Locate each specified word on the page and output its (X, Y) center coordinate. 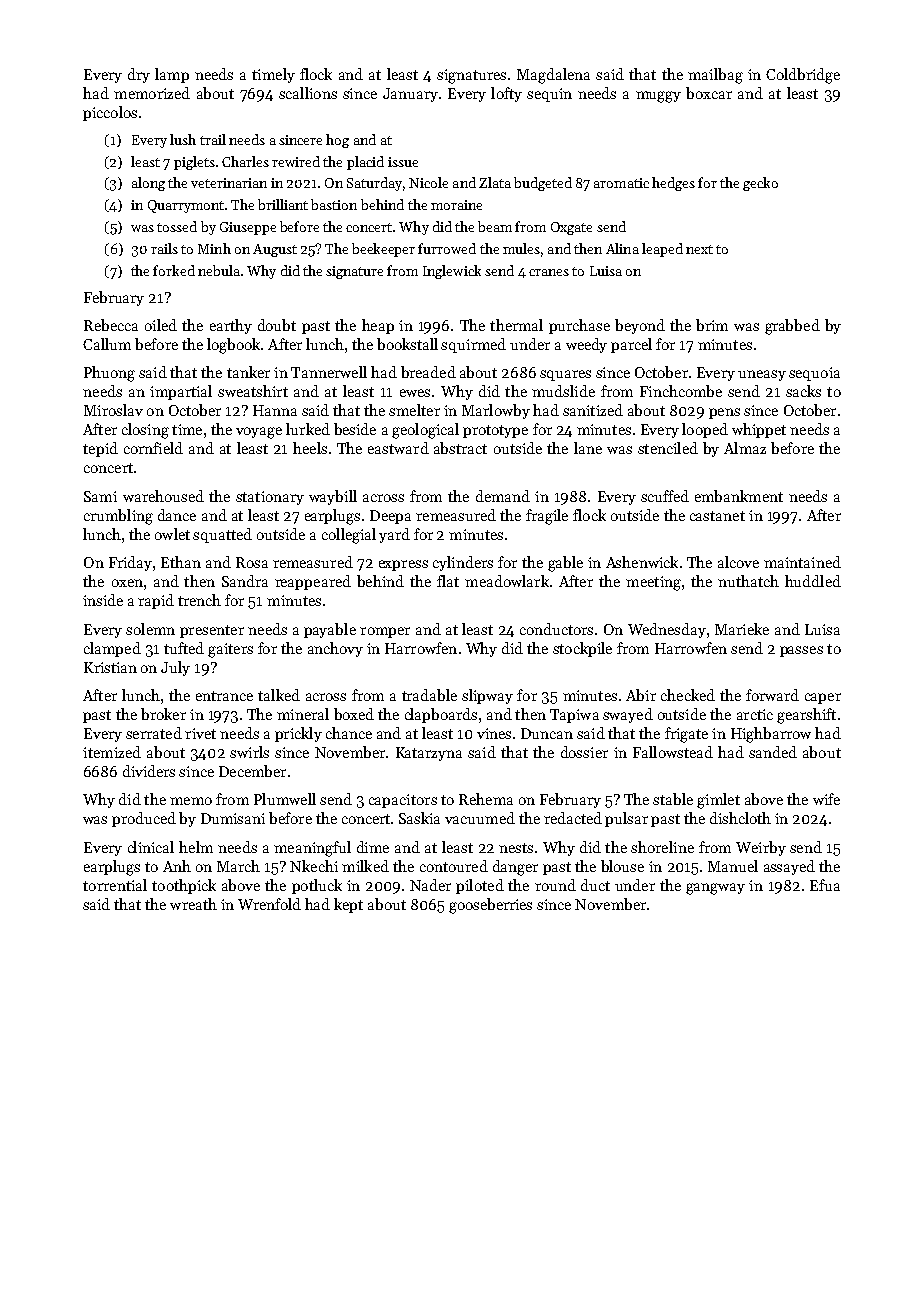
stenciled (668, 448)
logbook (233, 346)
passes (801, 651)
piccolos (110, 113)
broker (163, 714)
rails (164, 248)
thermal (516, 325)
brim (712, 325)
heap (378, 326)
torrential (115, 885)
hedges (673, 184)
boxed (354, 714)
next (699, 249)
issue (403, 162)
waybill (333, 497)
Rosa (252, 562)
